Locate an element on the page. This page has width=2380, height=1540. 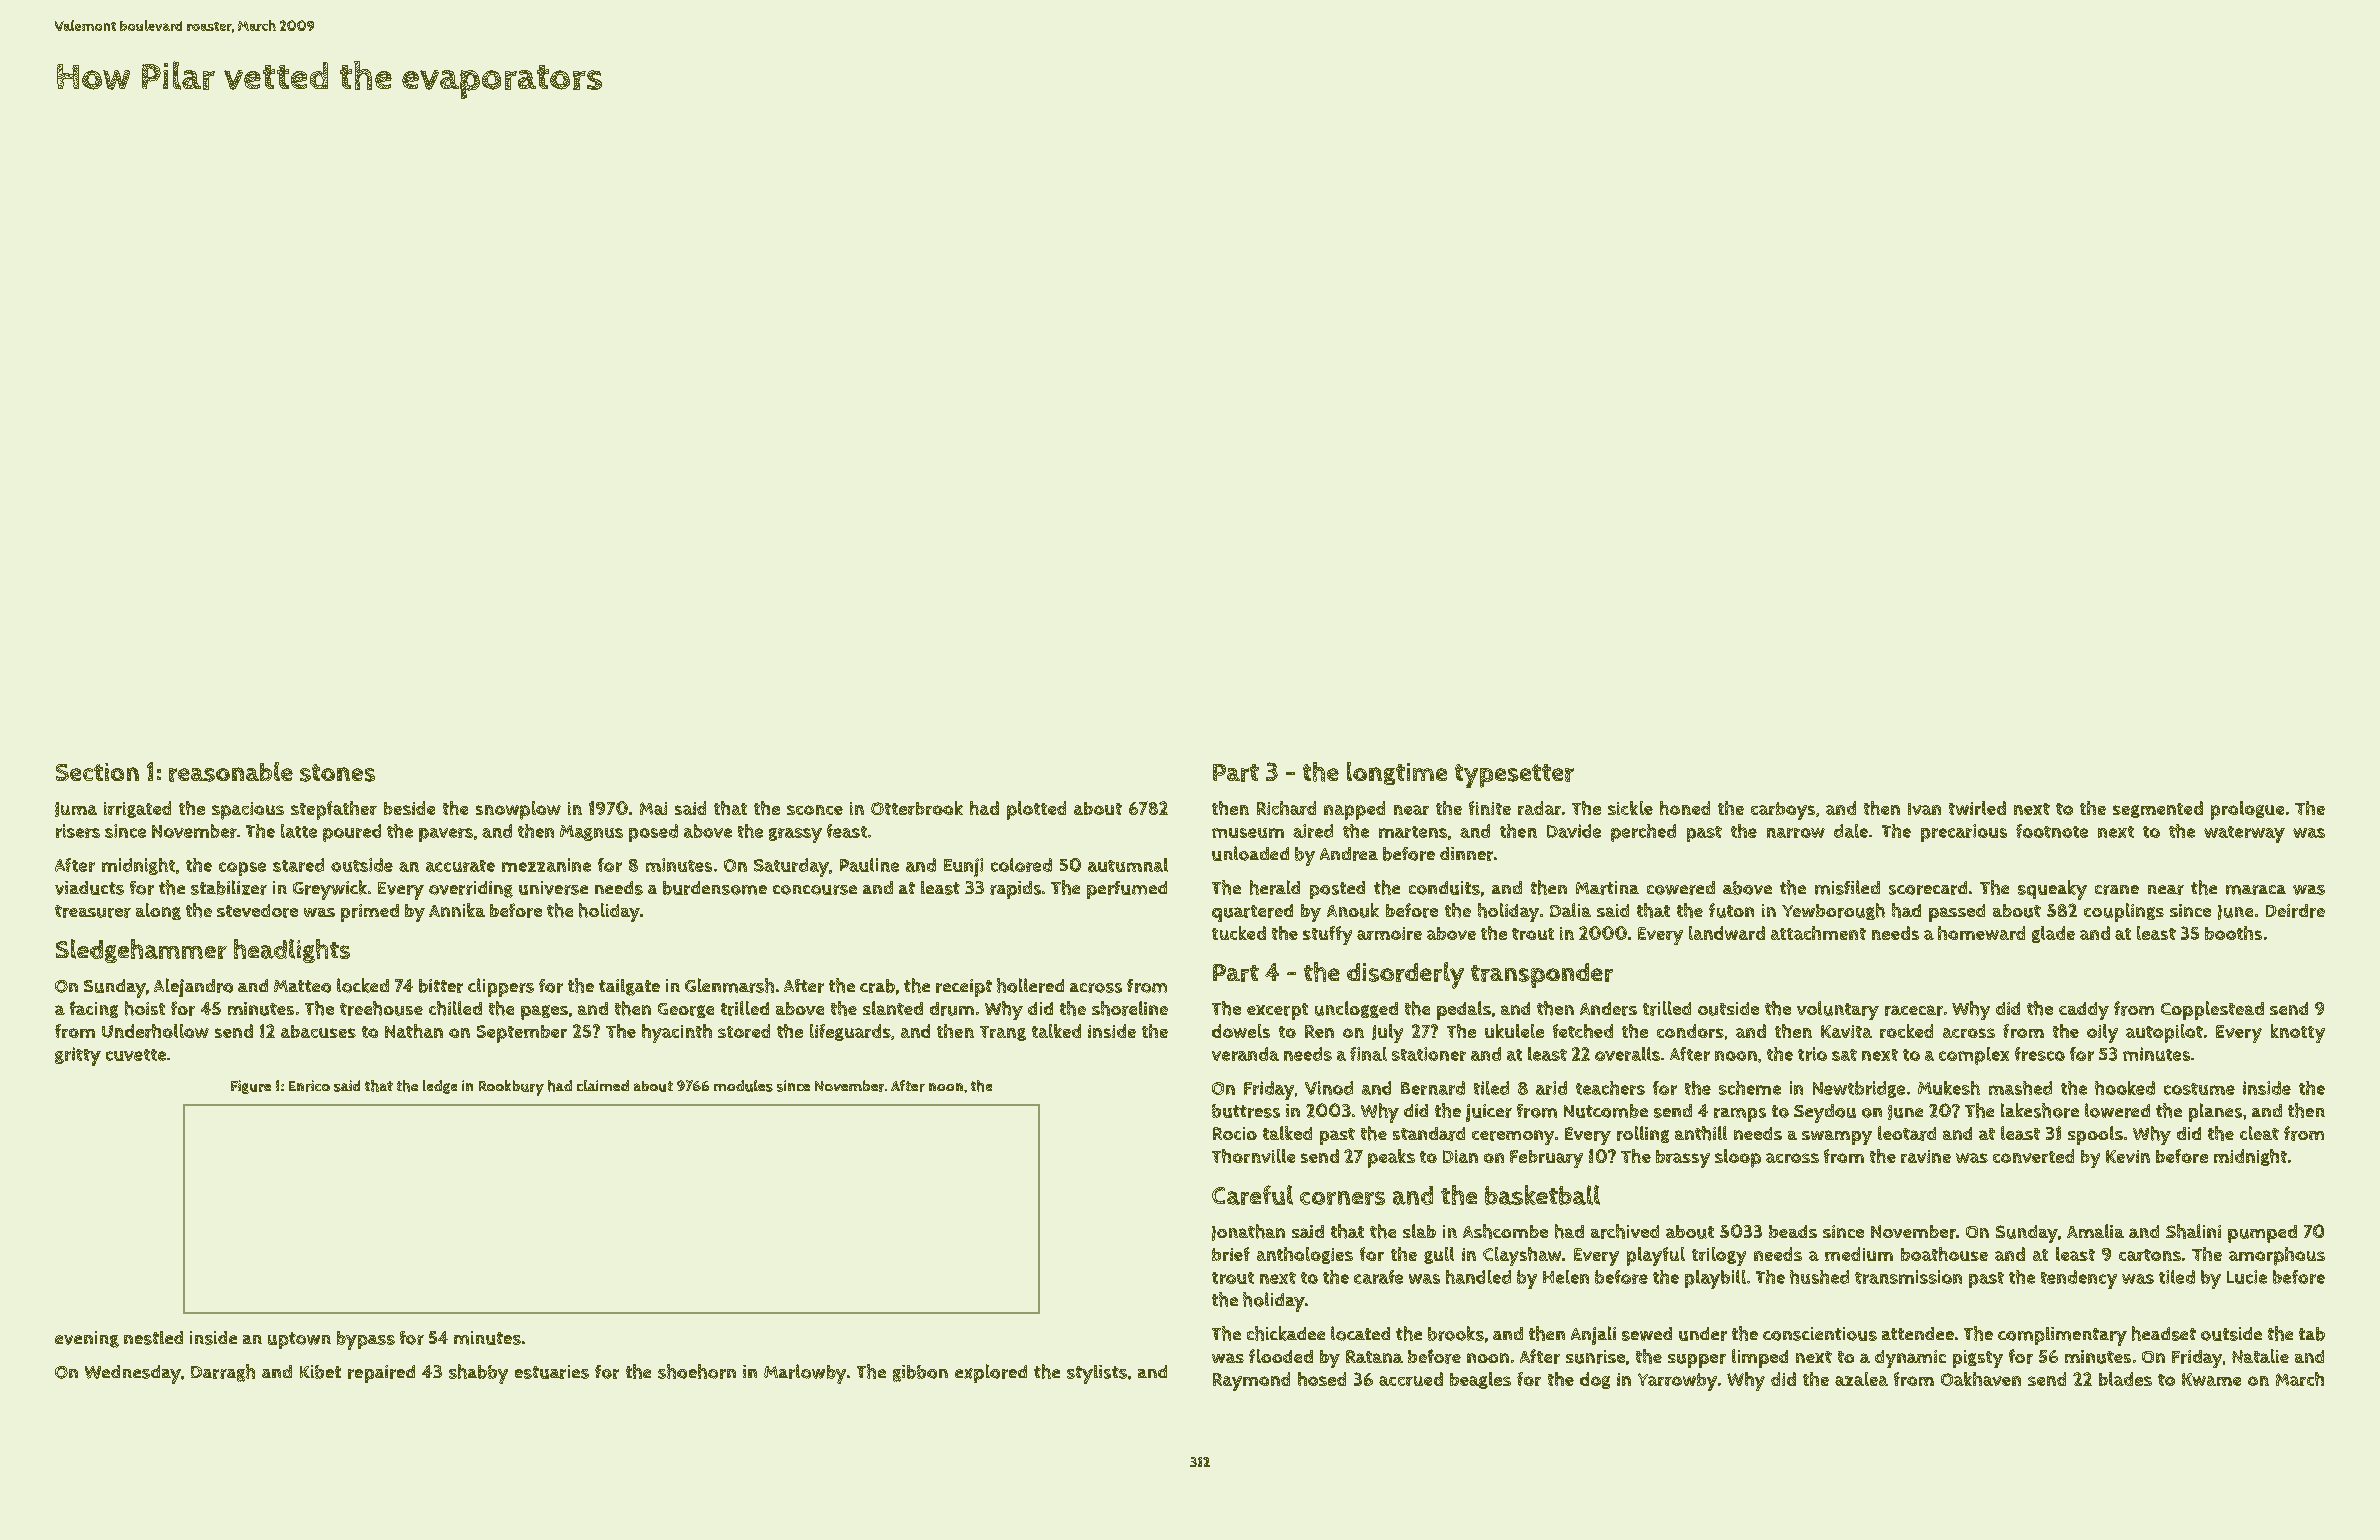
Rocio is located at coordinates (1235, 1133).
